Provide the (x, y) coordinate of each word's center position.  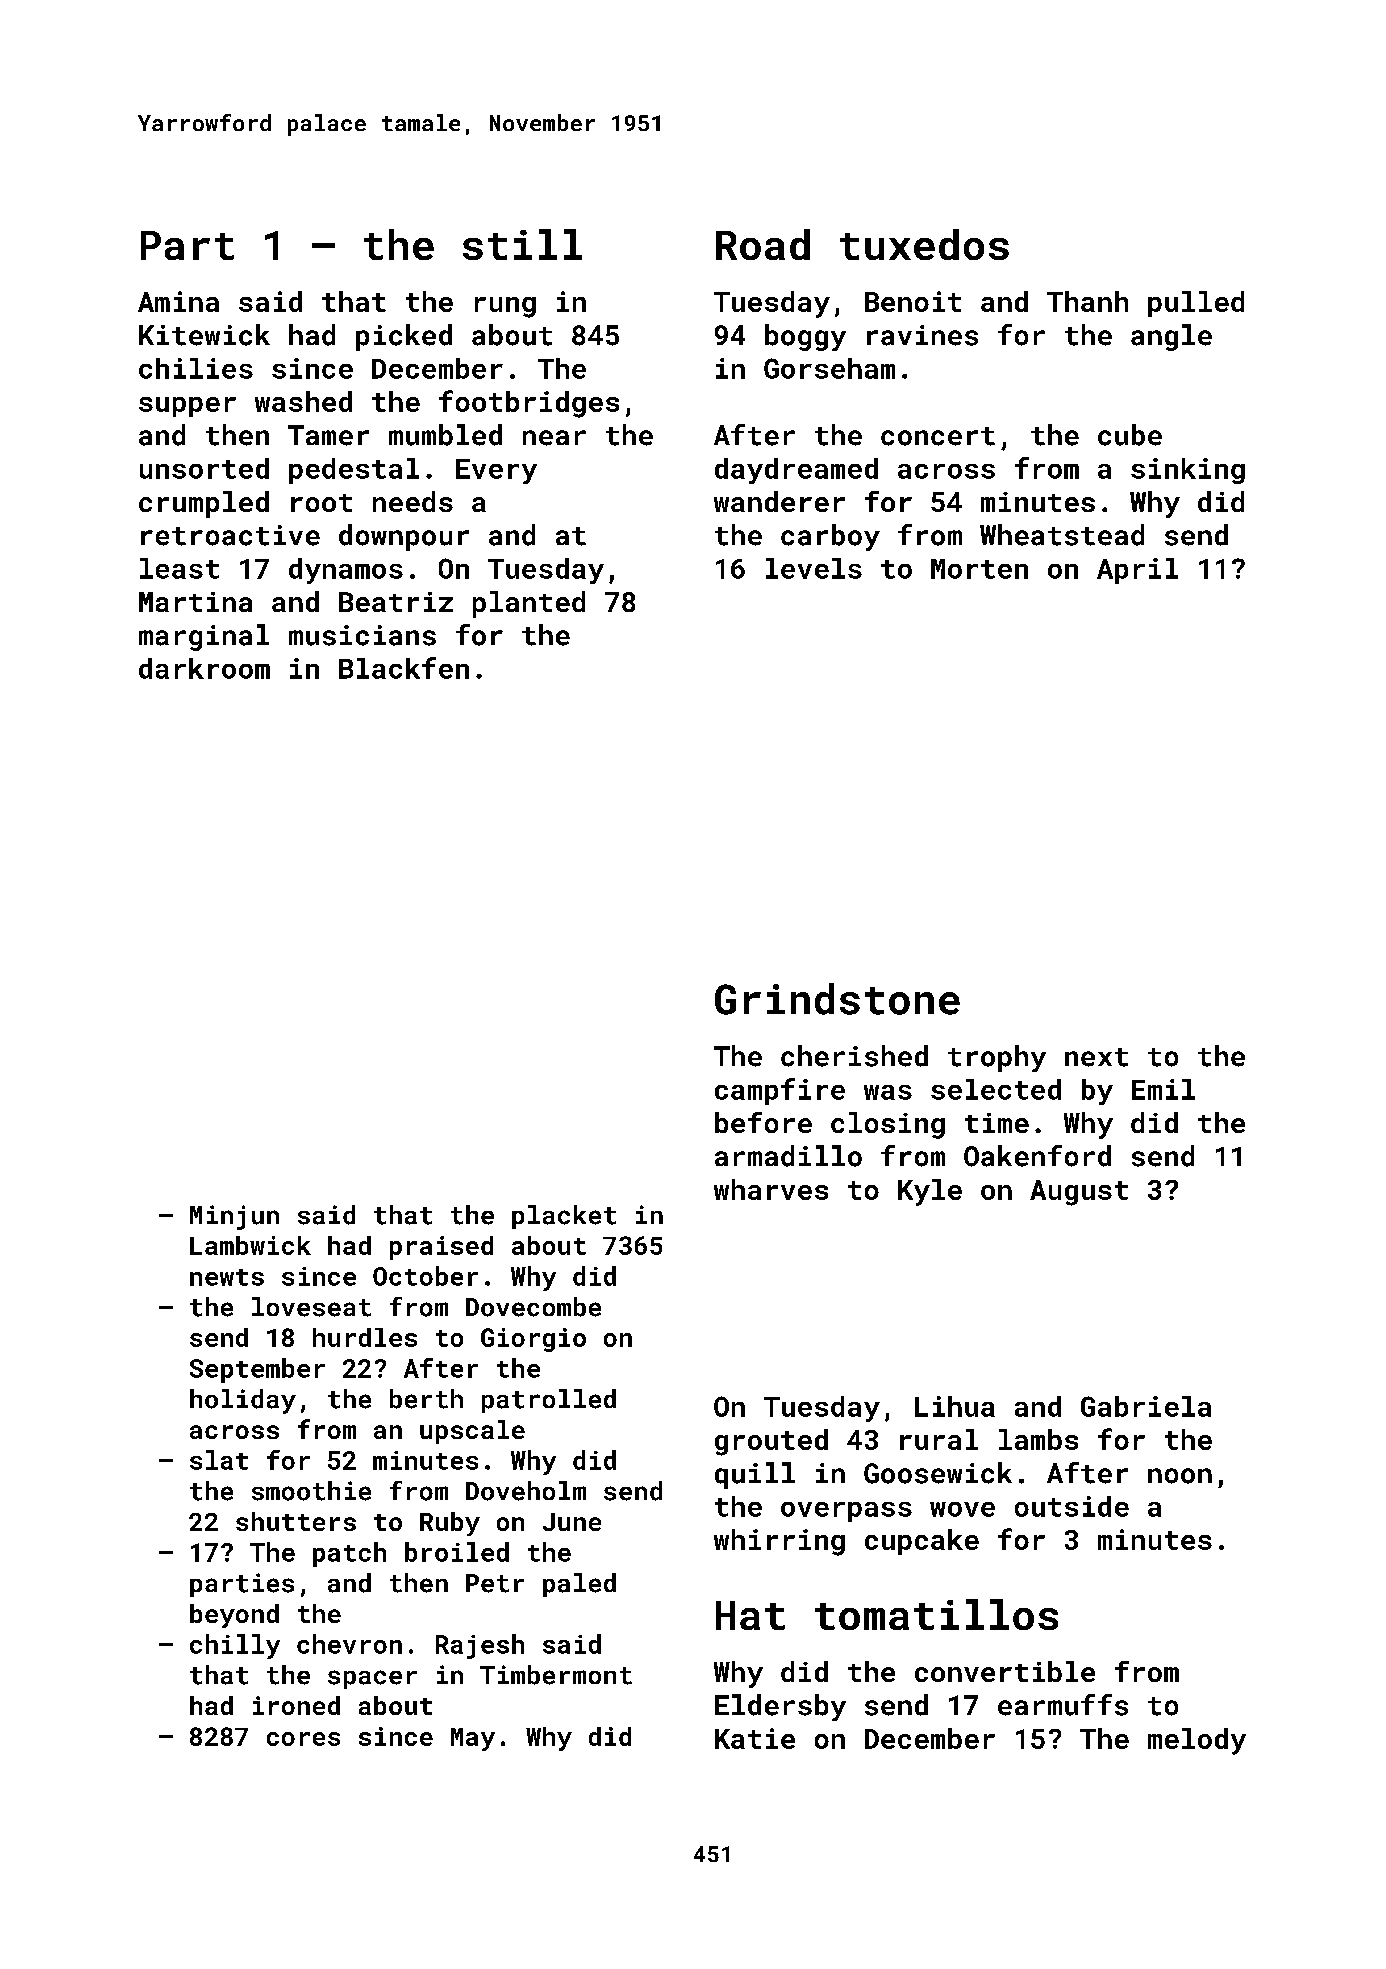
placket (564, 1217)
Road (763, 244)
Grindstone (837, 999)
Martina (195, 602)
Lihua (955, 1406)
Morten (979, 569)
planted (529, 604)
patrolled (549, 1401)
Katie (755, 1738)
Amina (178, 301)
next (1096, 1057)
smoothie (311, 1491)
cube (1130, 435)
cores (303, 1739)
